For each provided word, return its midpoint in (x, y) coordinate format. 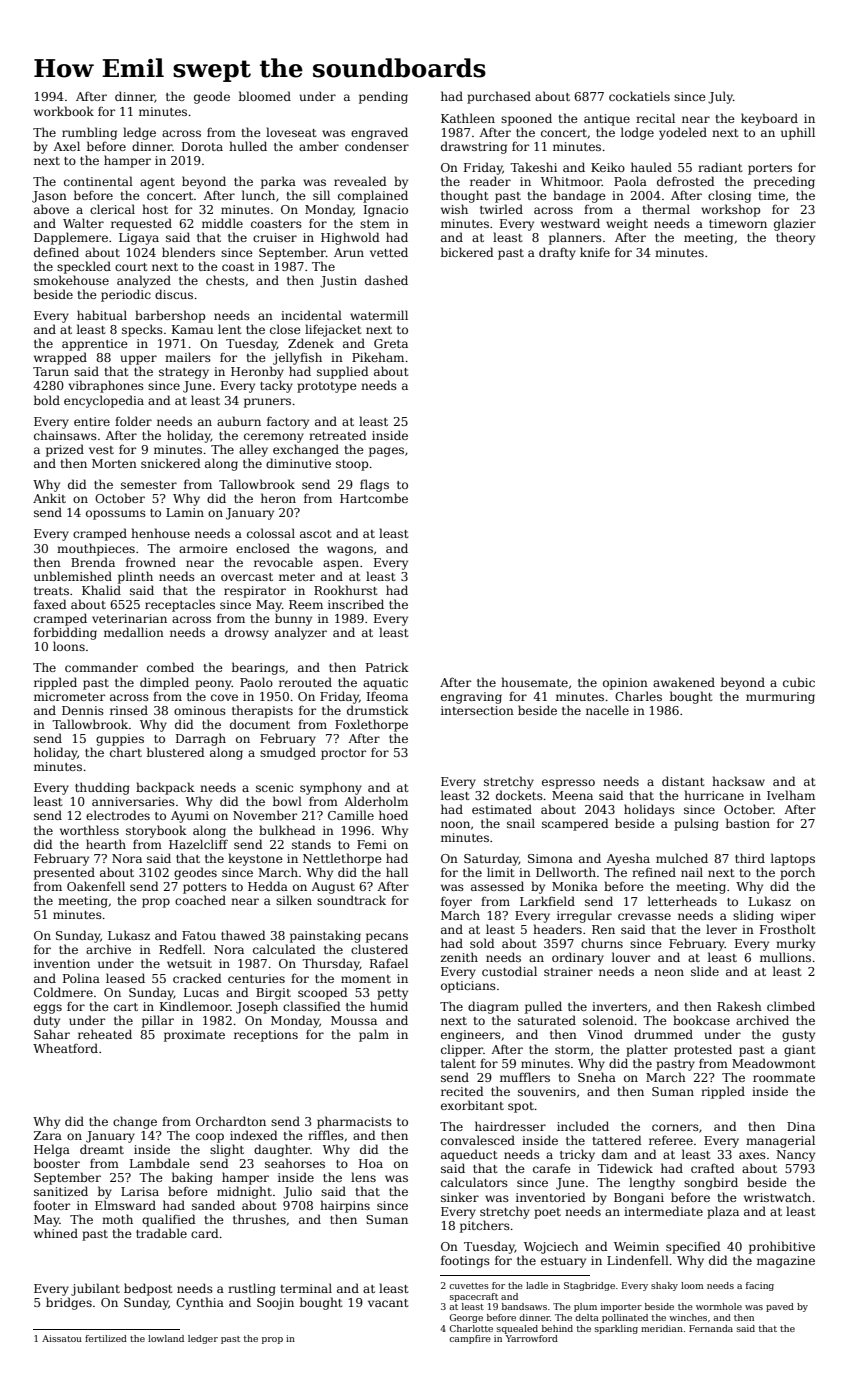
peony (213, 685)
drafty (557, 253)
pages (386, 452)
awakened (684, 682)
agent (157, 183)
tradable (161, 1233)
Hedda (268, 886)
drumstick (378, 710)
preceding (784, 182)
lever (721, 929)
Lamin (185, 512)
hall (397, 872)
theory (795, 238)
